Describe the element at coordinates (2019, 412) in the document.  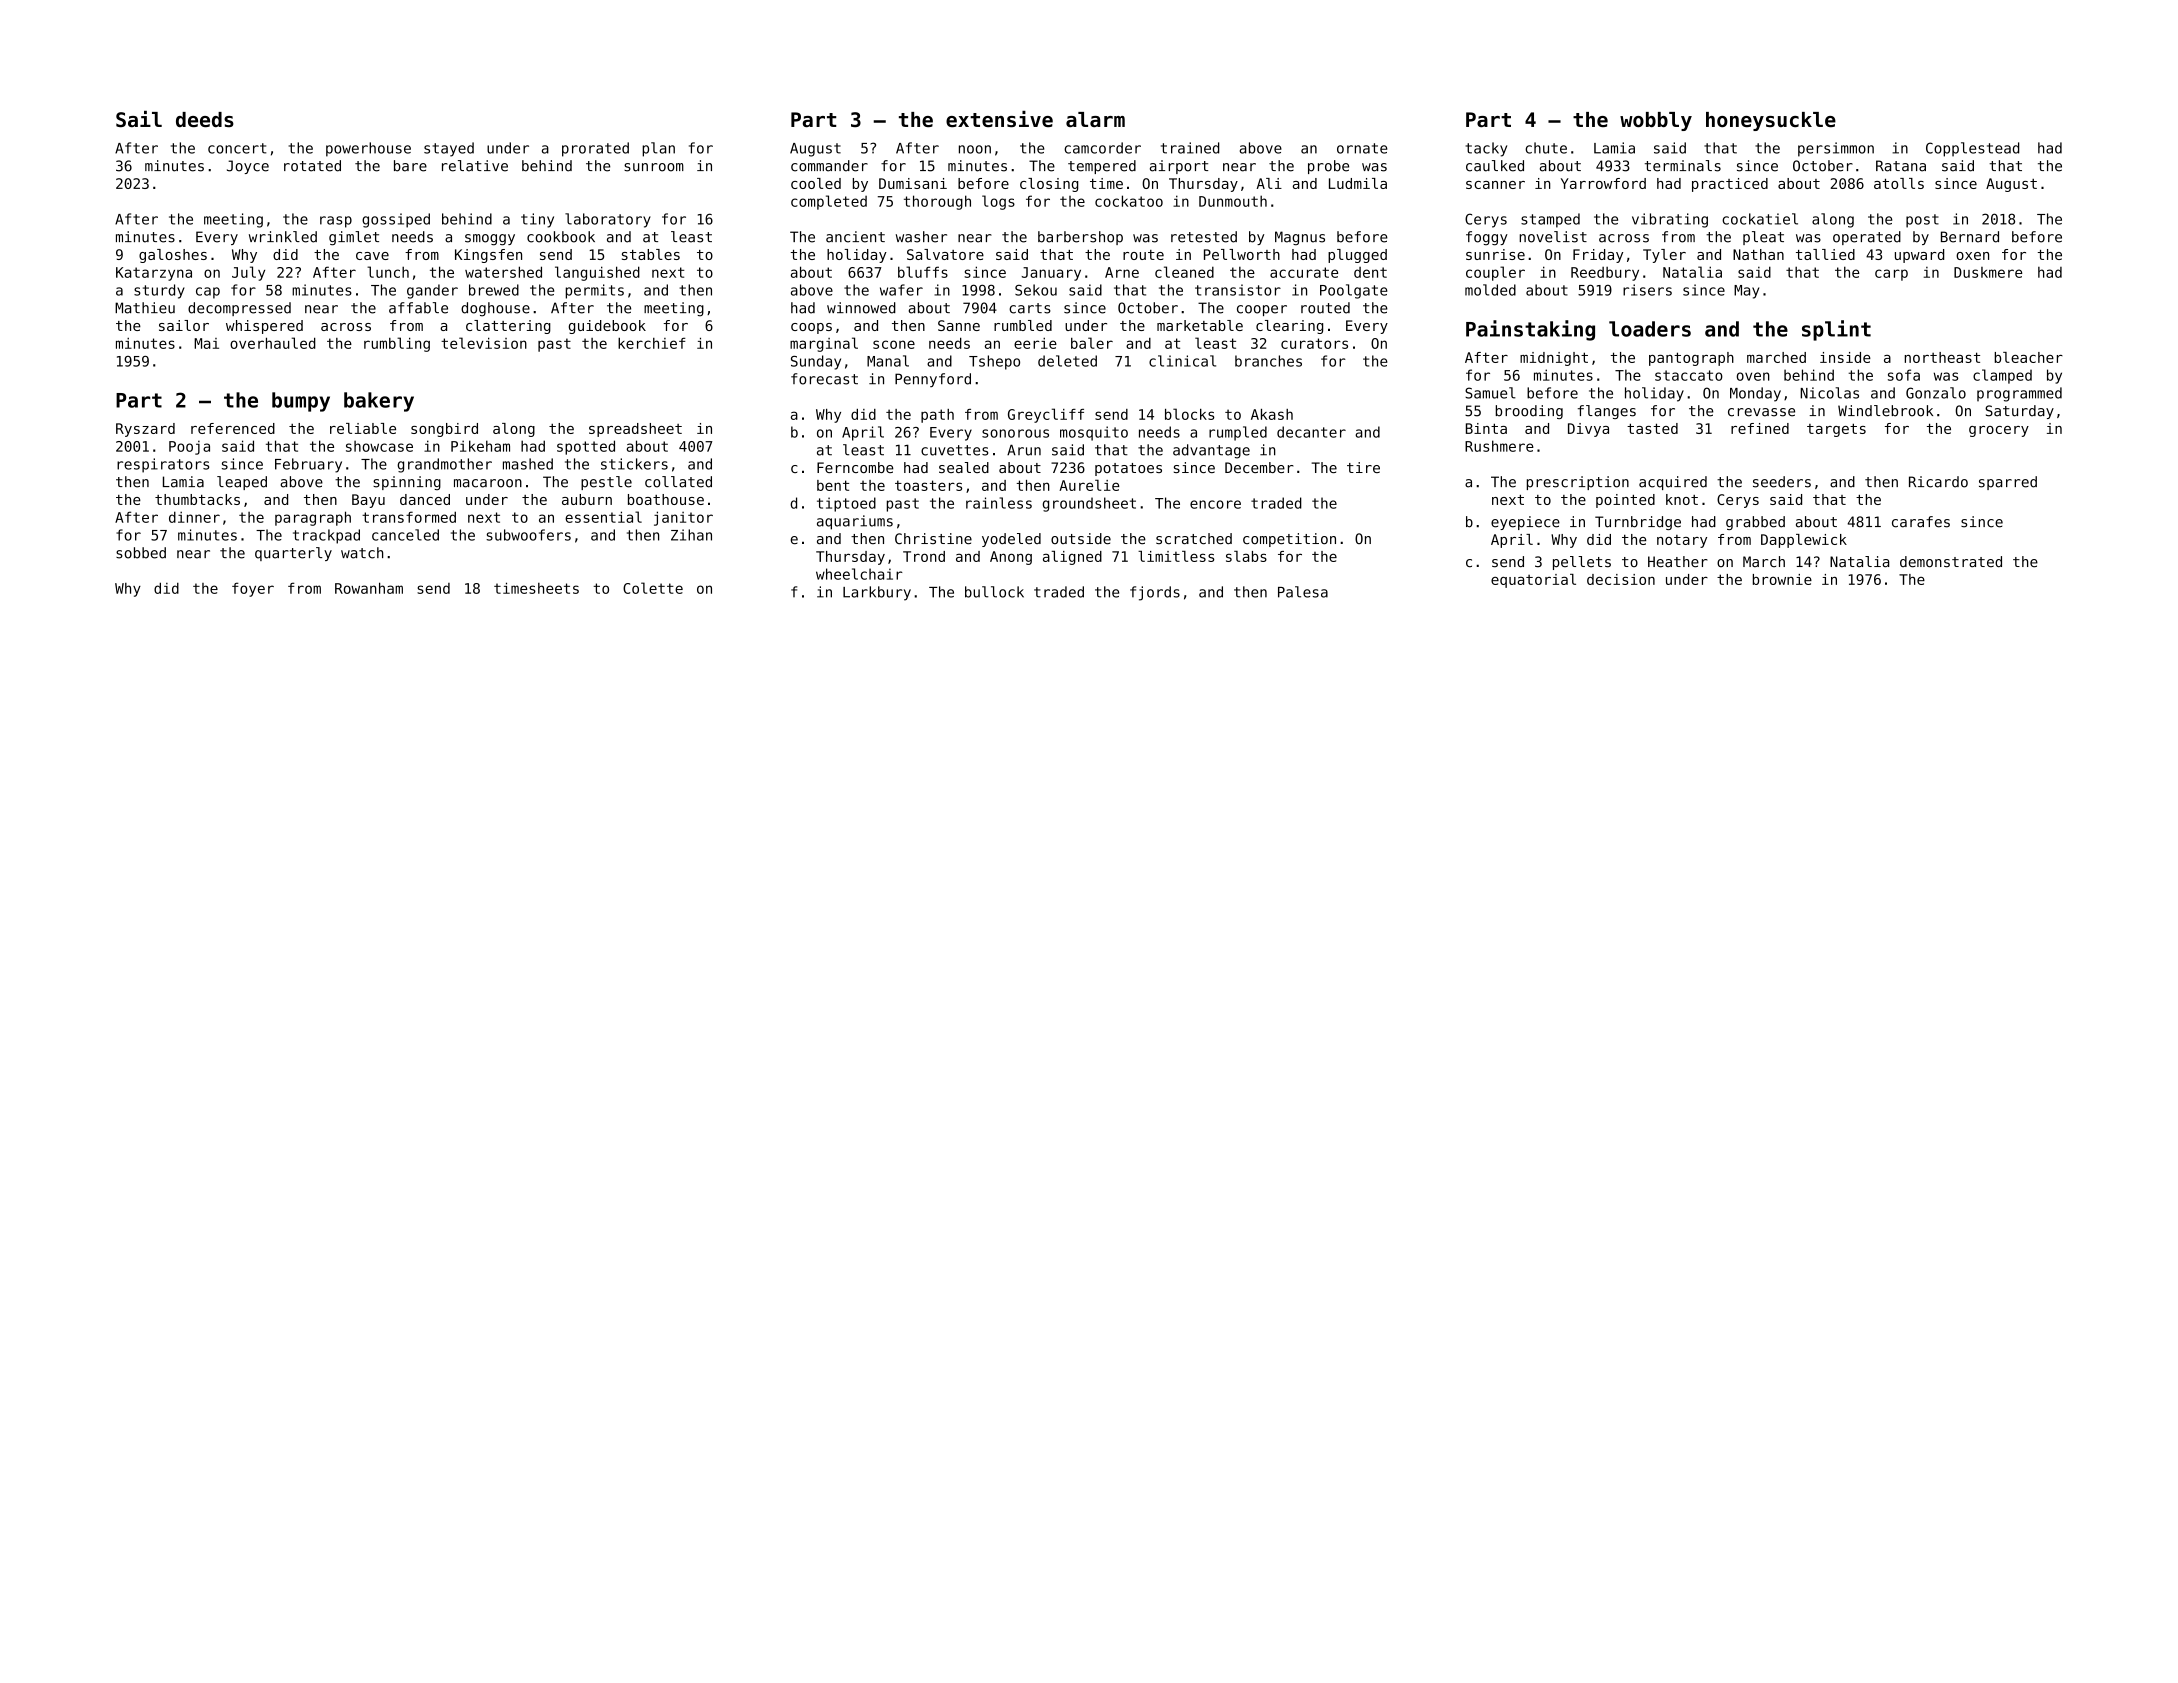
I see `Saturday` at that location.
